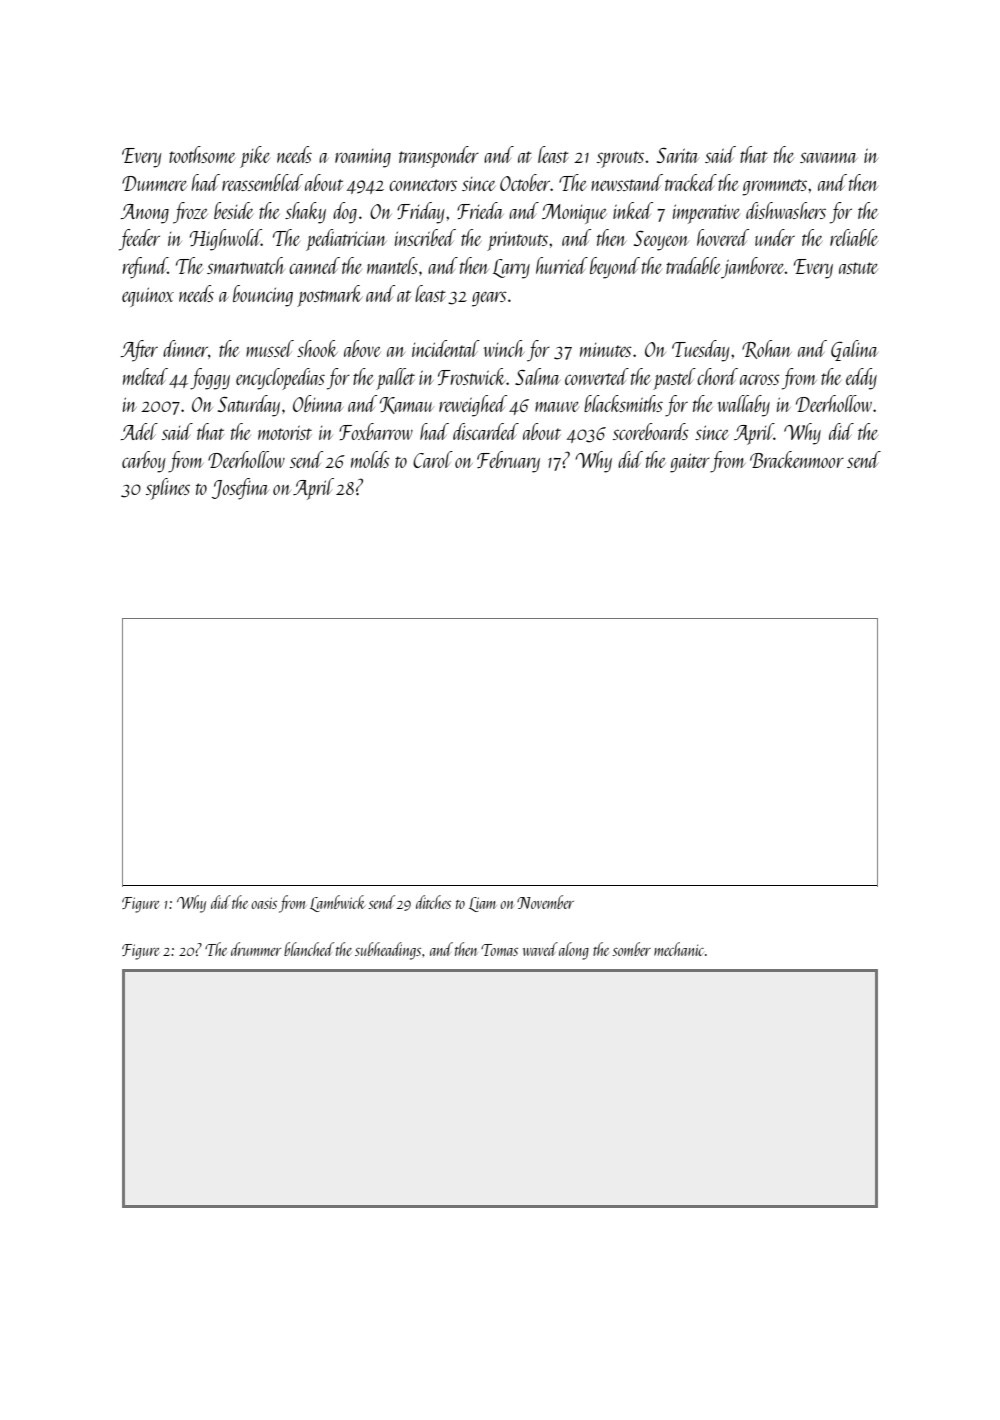 The width and height of the screenshot is (1000, 1420). What do you see at coordinates (517, 241) in the screenshot?
I see `printouts` at bounding box center [517, 241].
